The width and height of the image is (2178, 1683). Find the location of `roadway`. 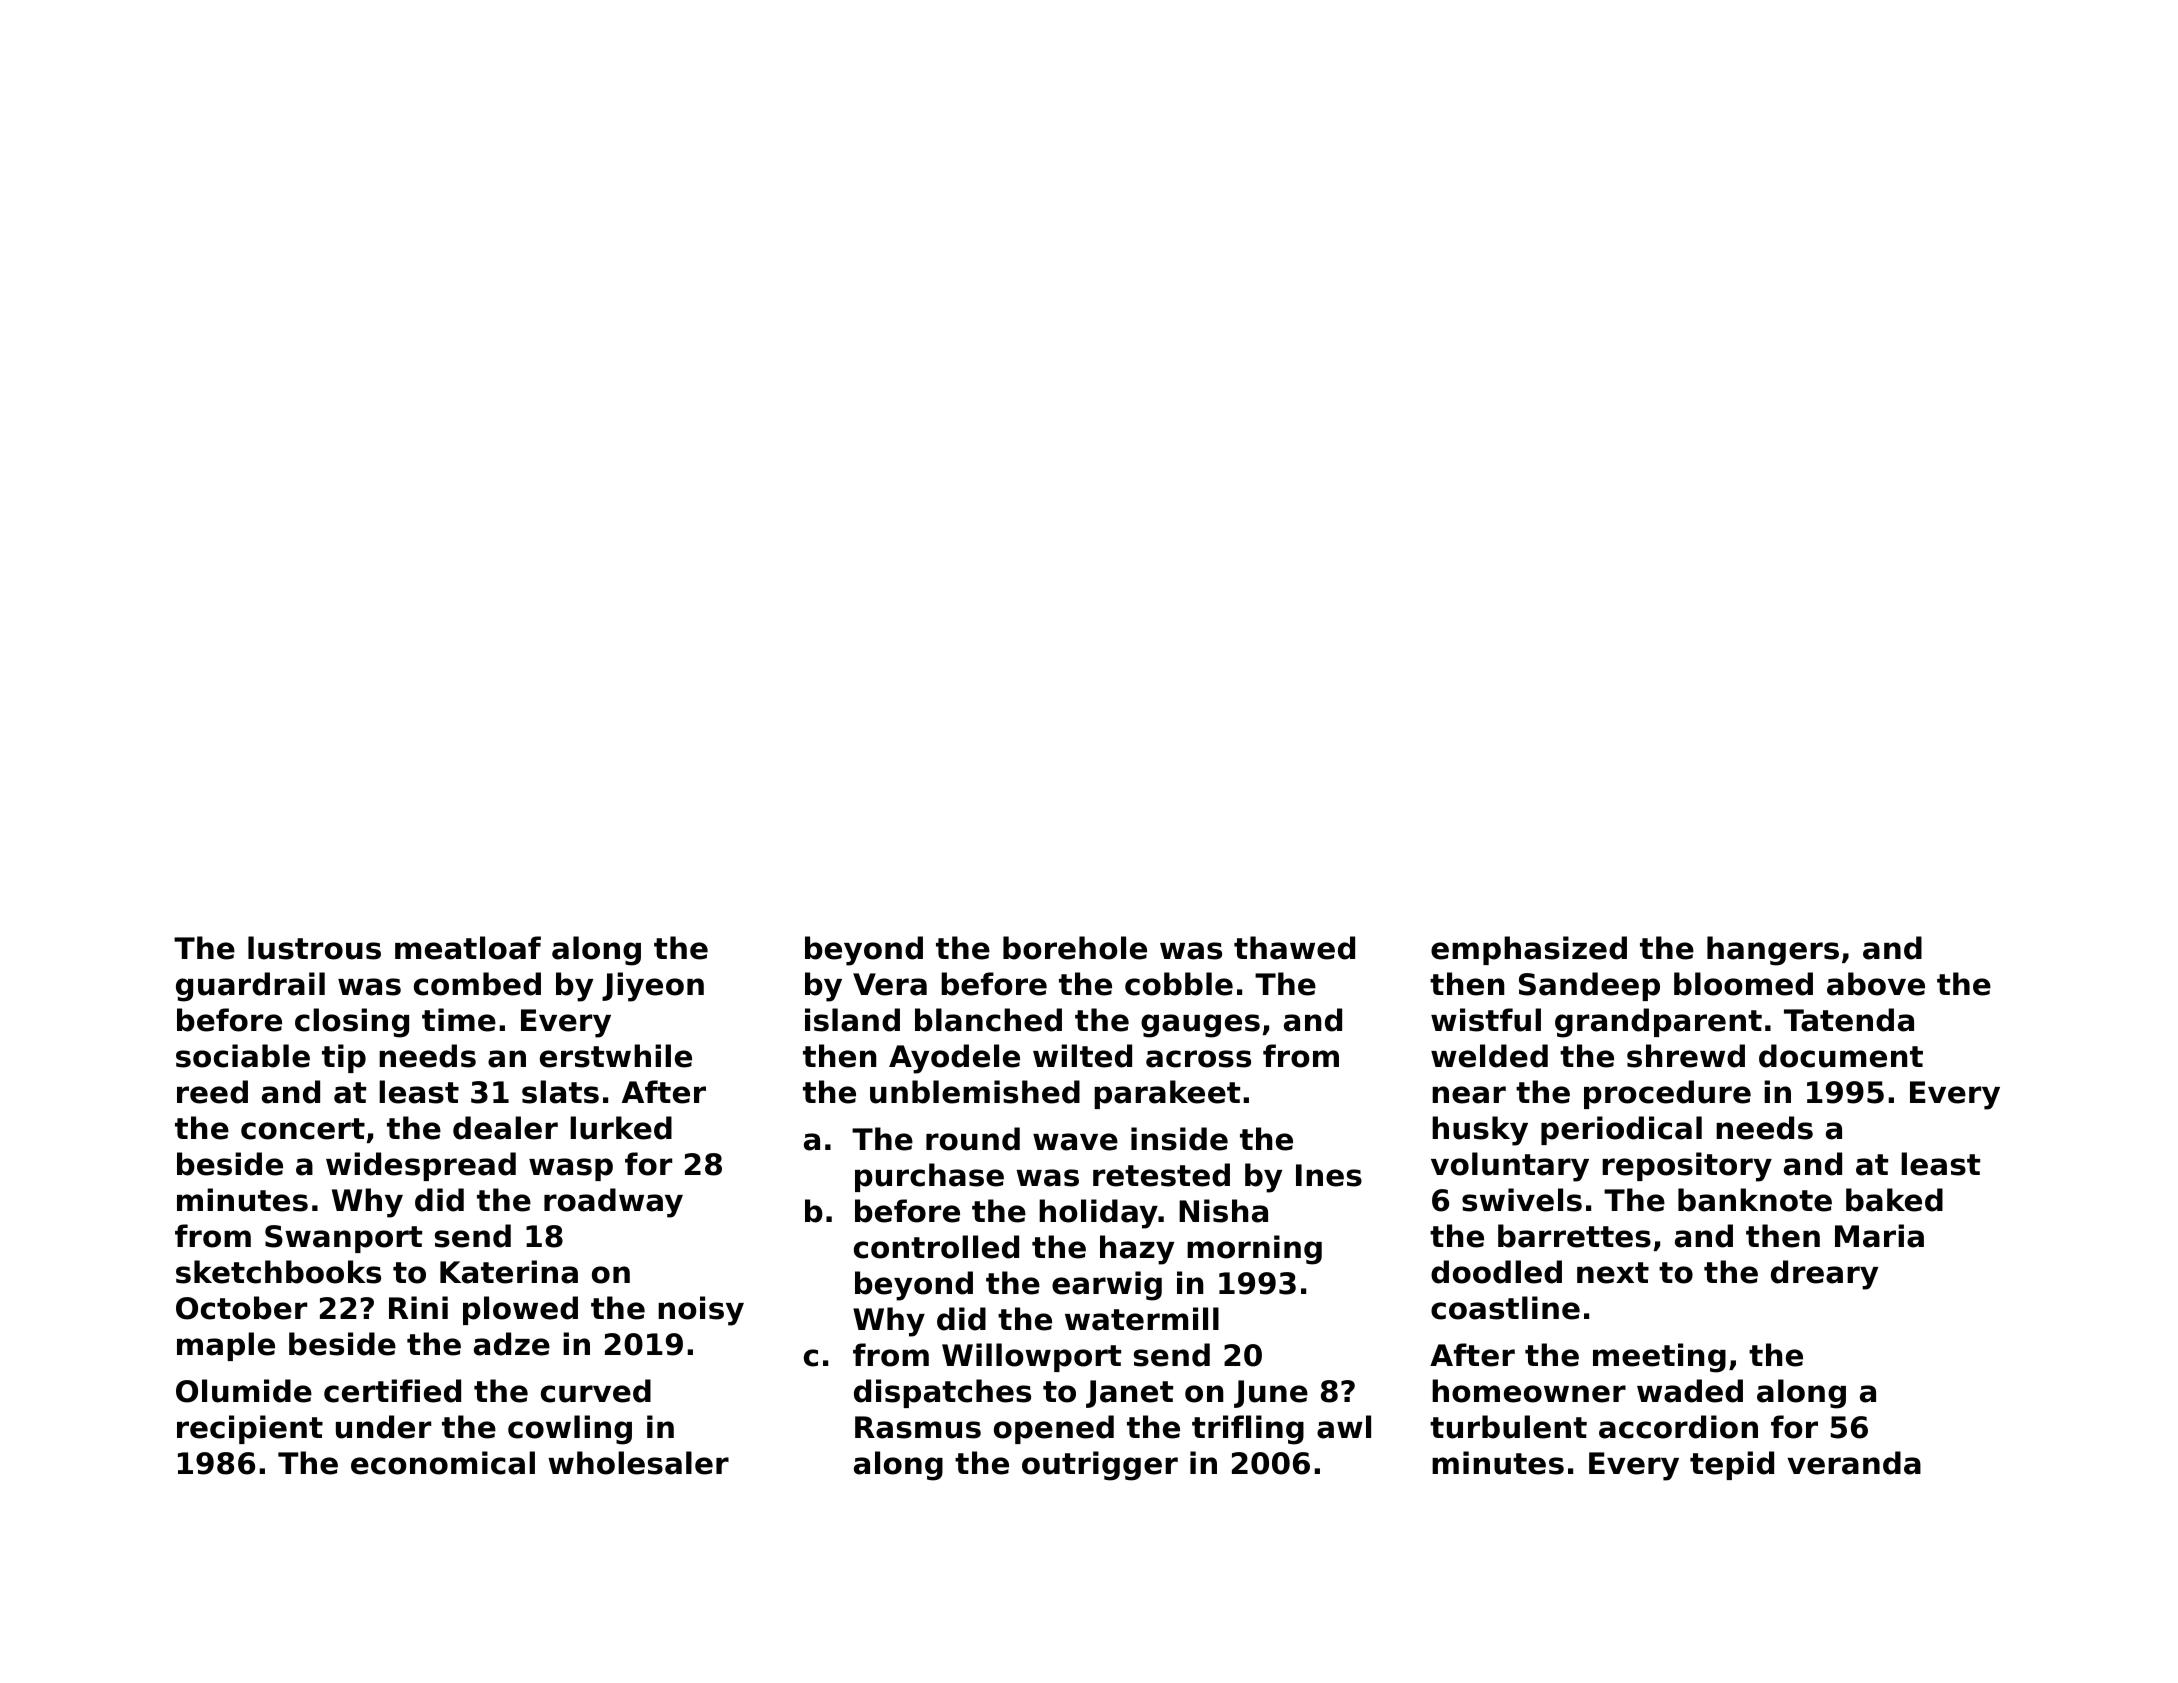

roadway is located at coordinates (613, 1203).
